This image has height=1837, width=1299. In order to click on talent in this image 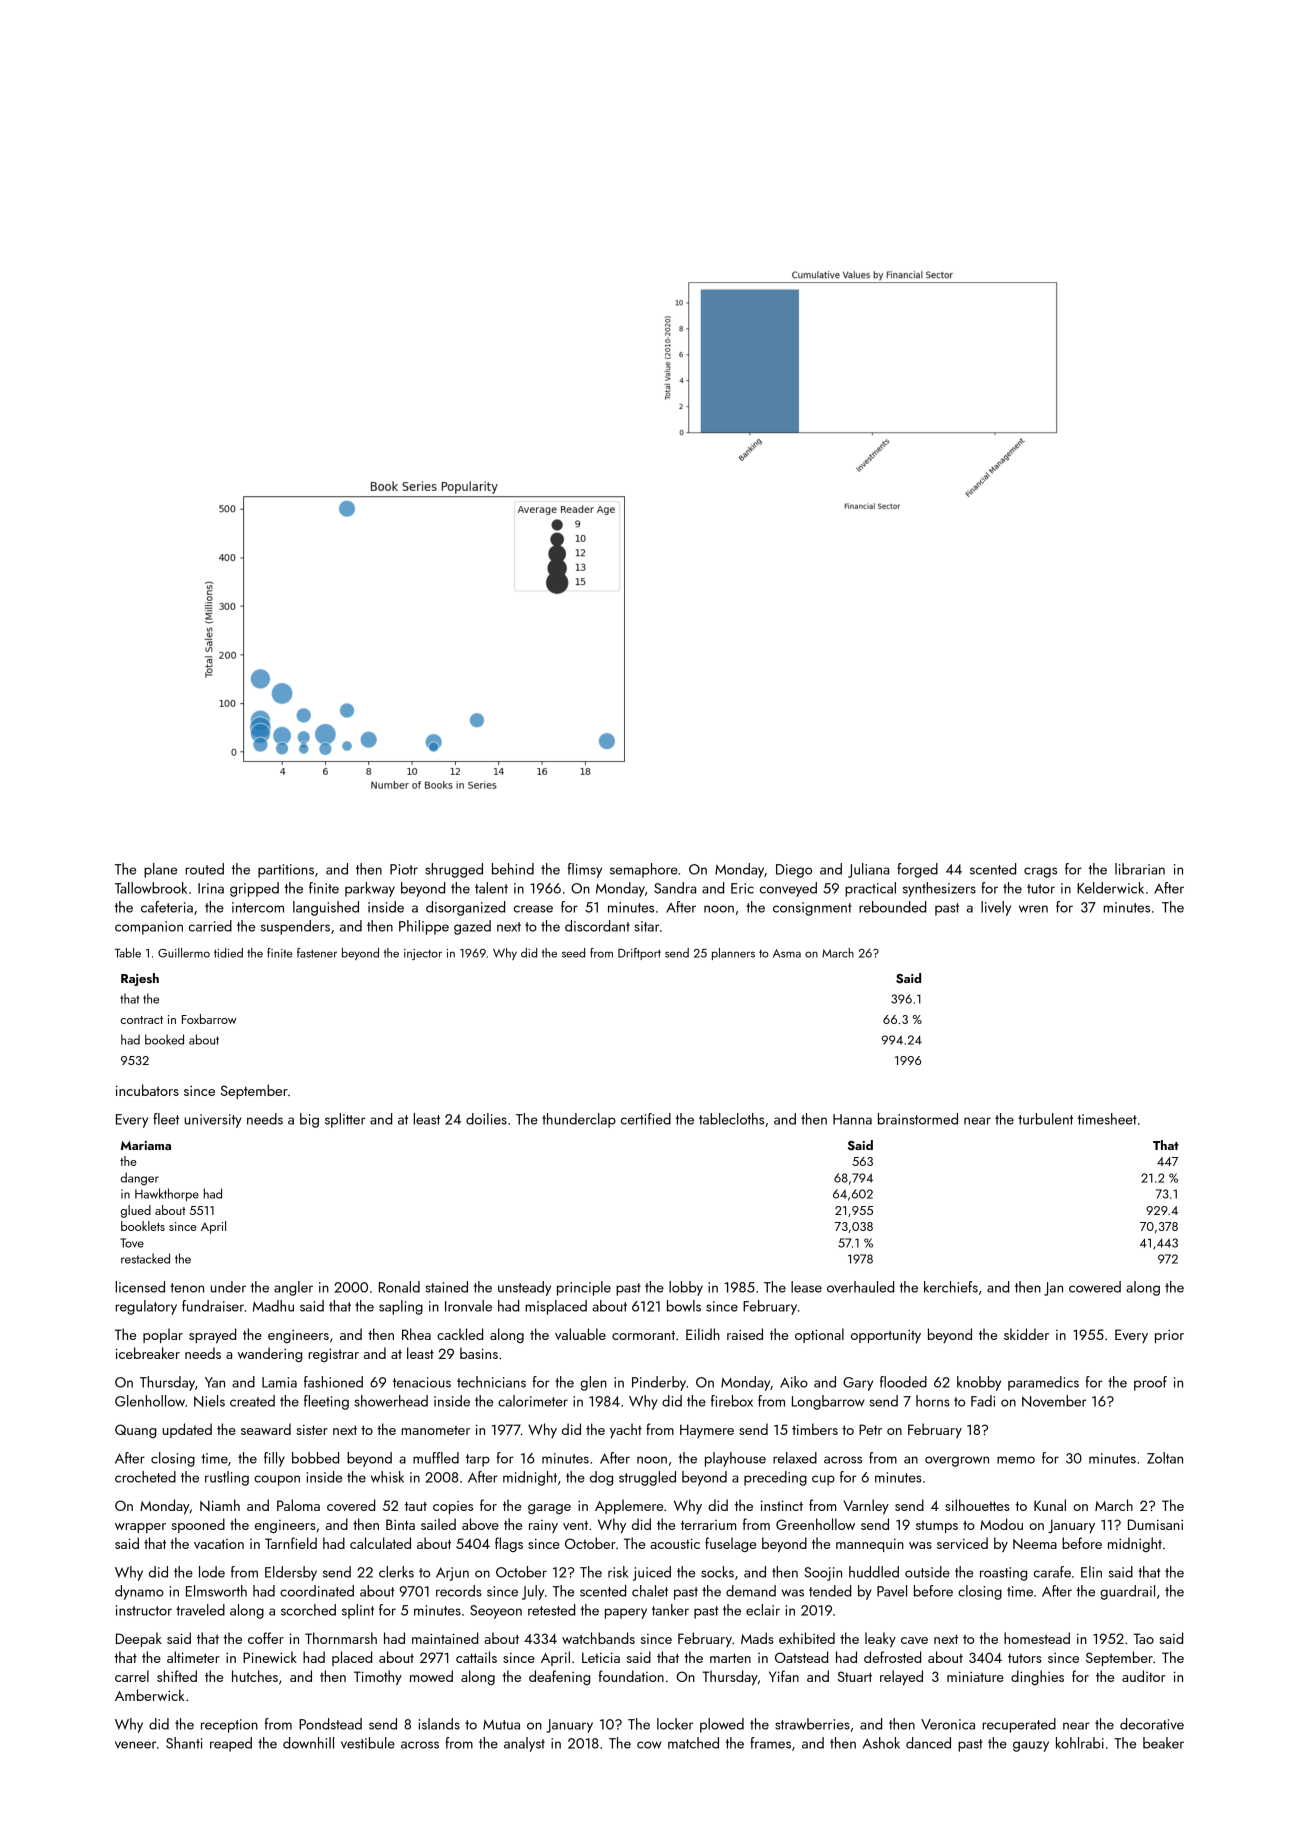, I will do `click(491, 888)`.
